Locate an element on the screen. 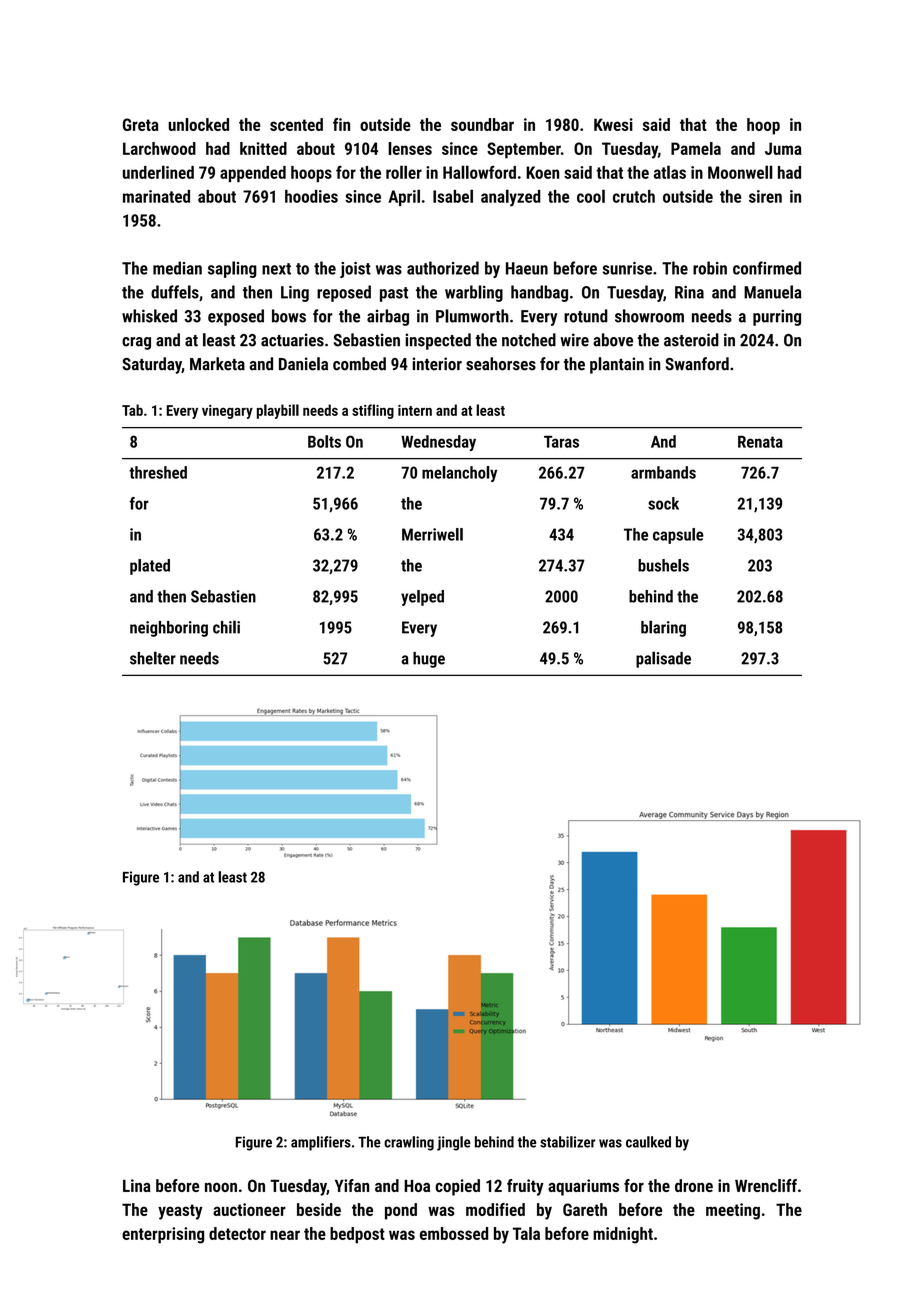  caulked is located at coordinates (648, 1142).
